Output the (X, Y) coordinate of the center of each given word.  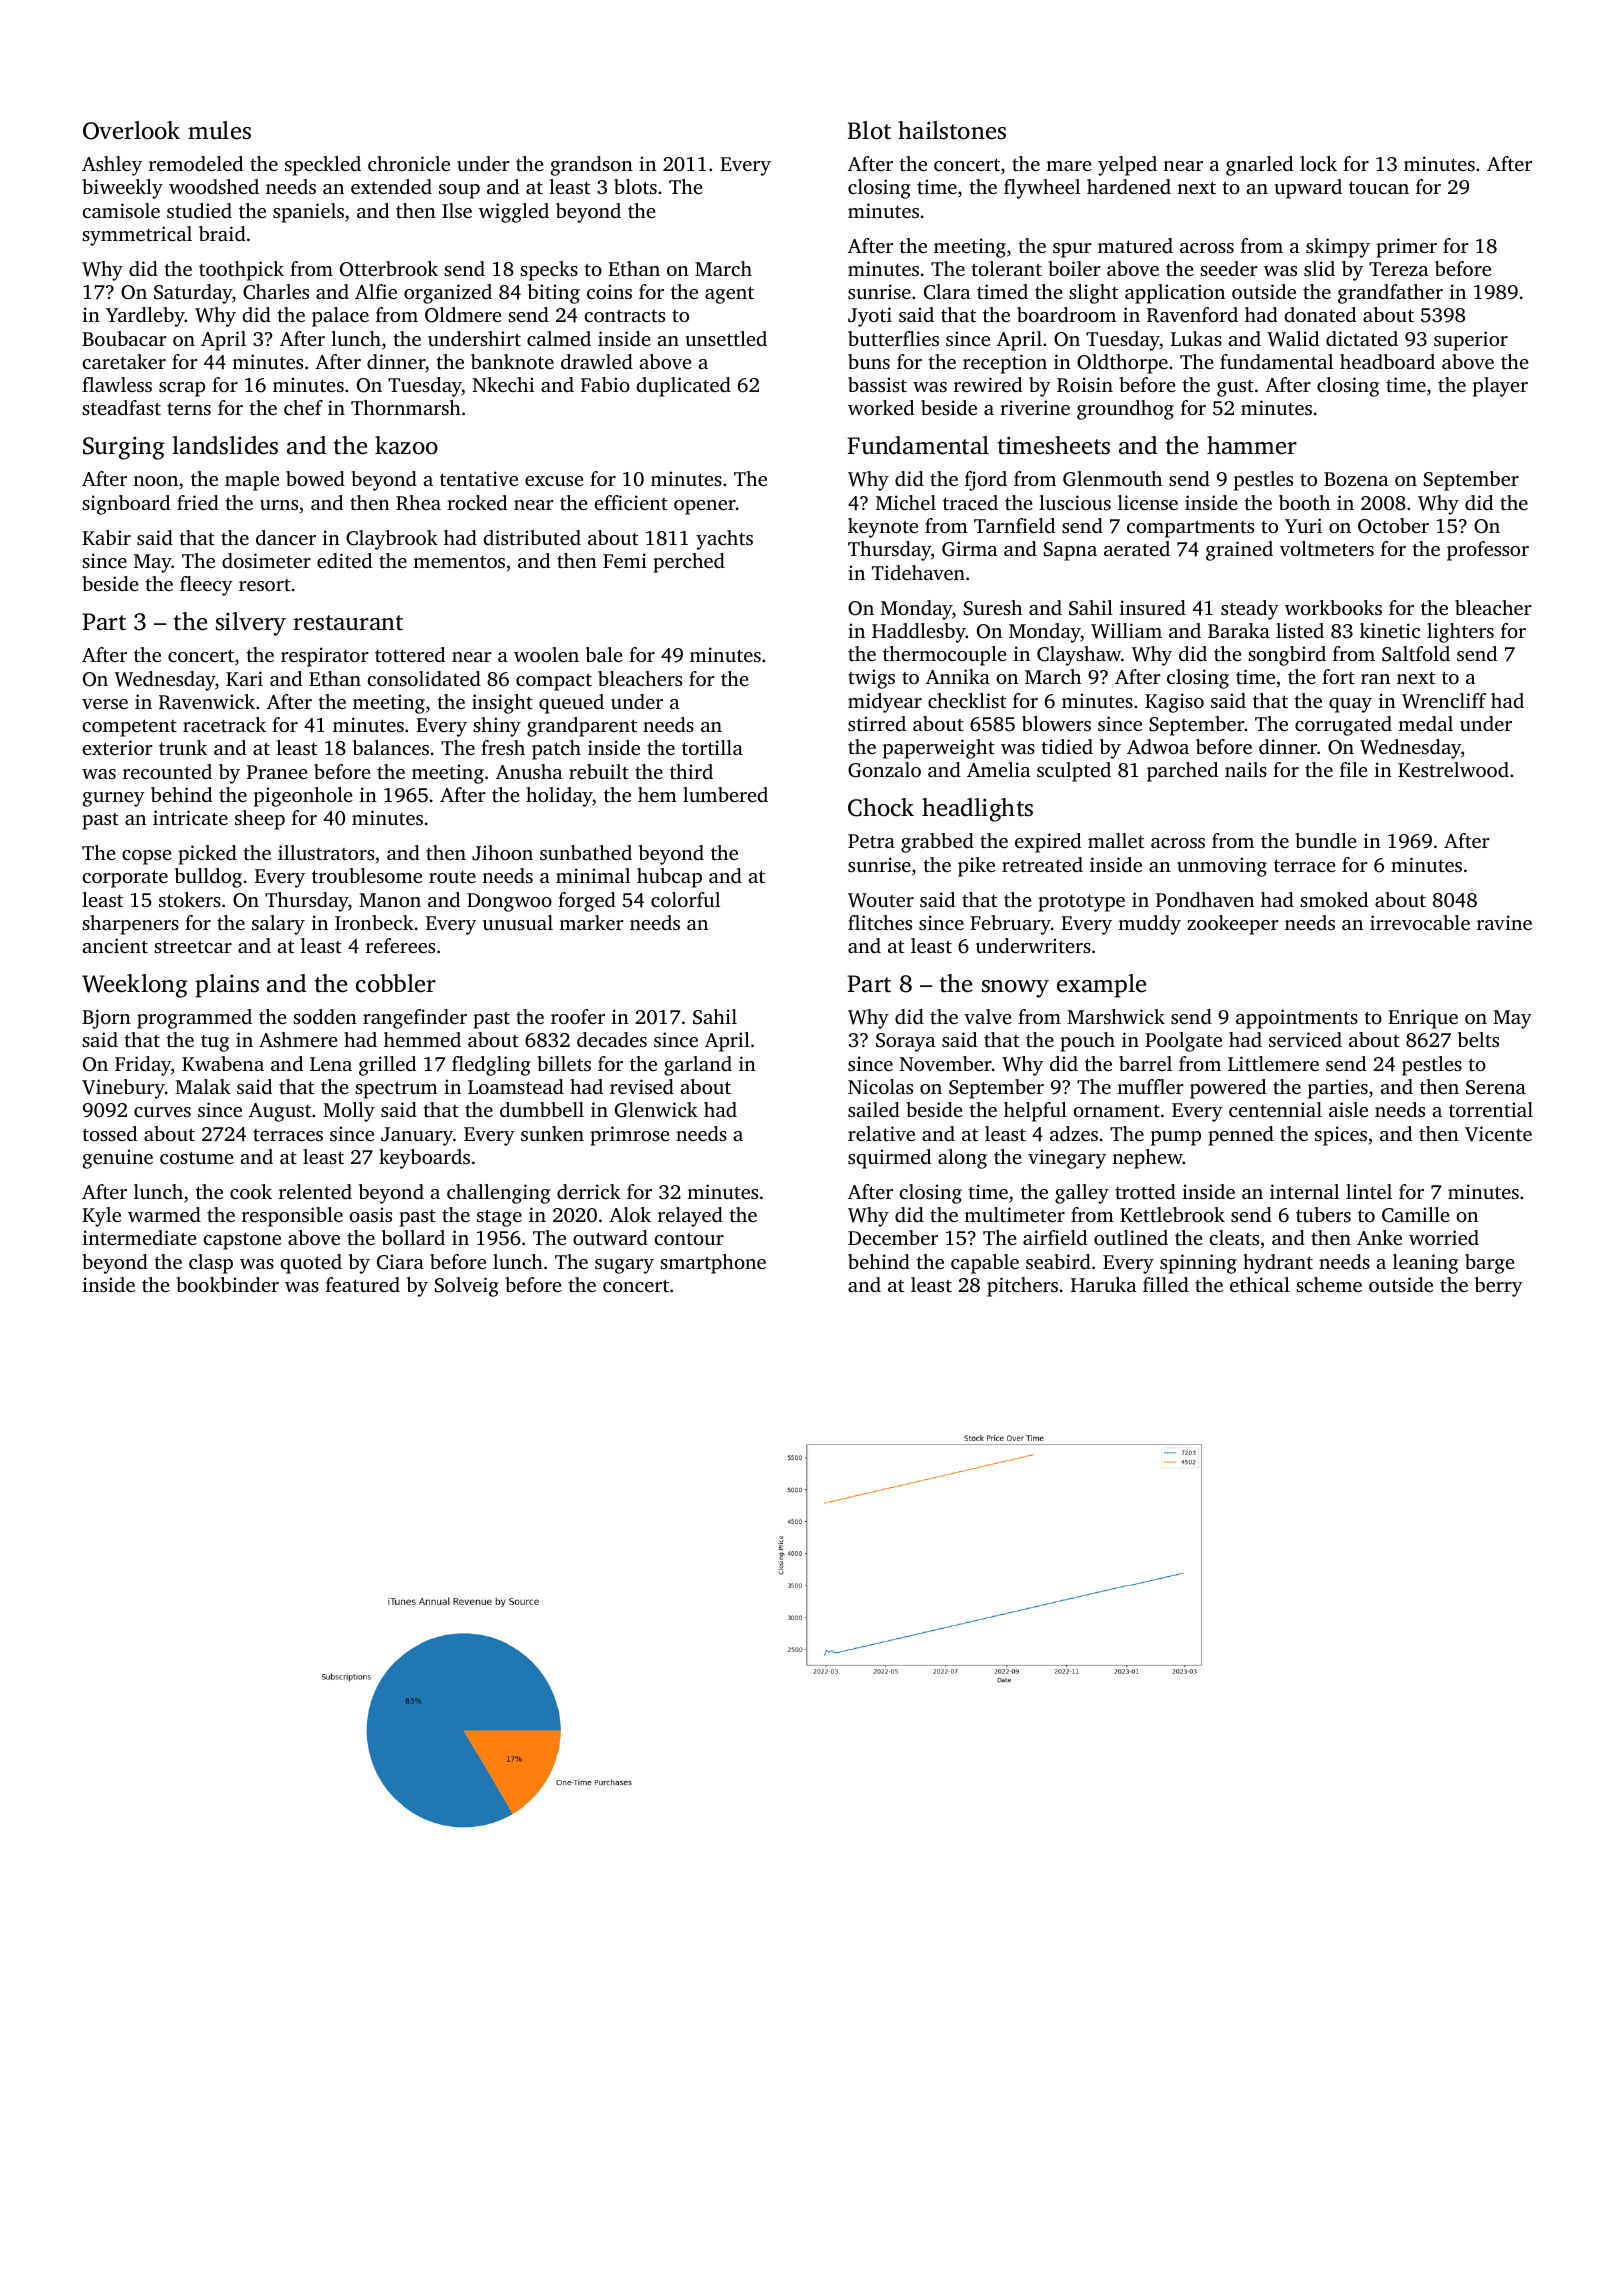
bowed (315, 478)
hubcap (669, 878)
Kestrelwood (1453, 769)
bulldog (208, 878)
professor (1488, 551)
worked (881, 407)
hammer (1252, 445)
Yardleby (145, 317)
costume (197, 1157)
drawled (597, 361)
